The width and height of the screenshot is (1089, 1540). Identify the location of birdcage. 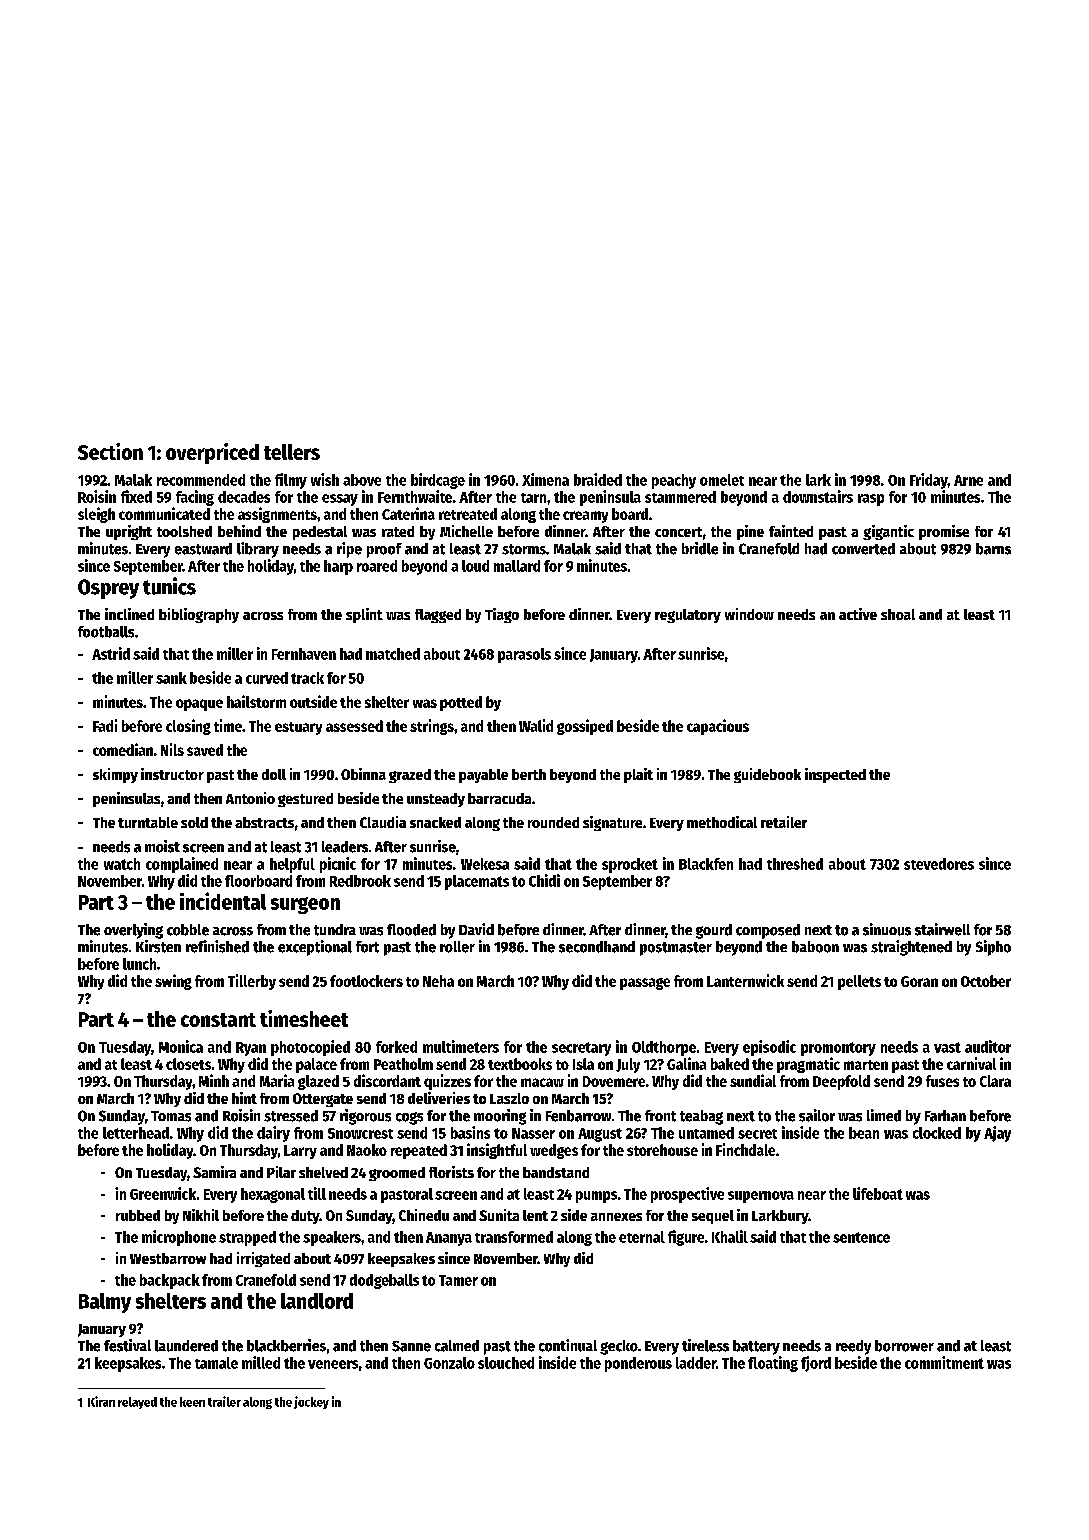
(438, 481).
